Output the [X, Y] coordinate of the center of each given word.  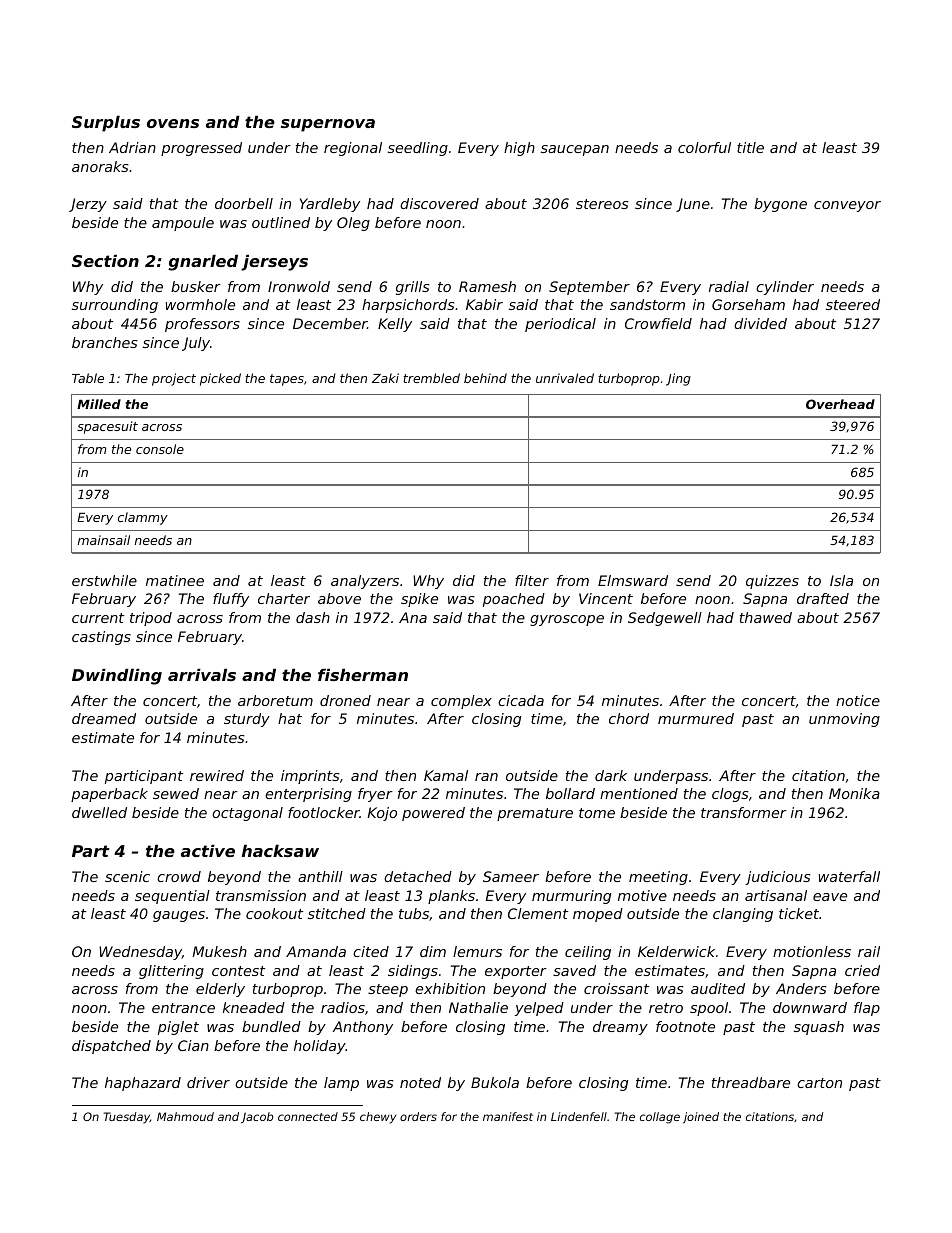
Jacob [257, 1118]
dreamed [104, 718]
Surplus [106, 123]
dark [611, 775]
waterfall [849, 876]
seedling [418, 149]
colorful [704, 147]
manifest [508, 1116]
